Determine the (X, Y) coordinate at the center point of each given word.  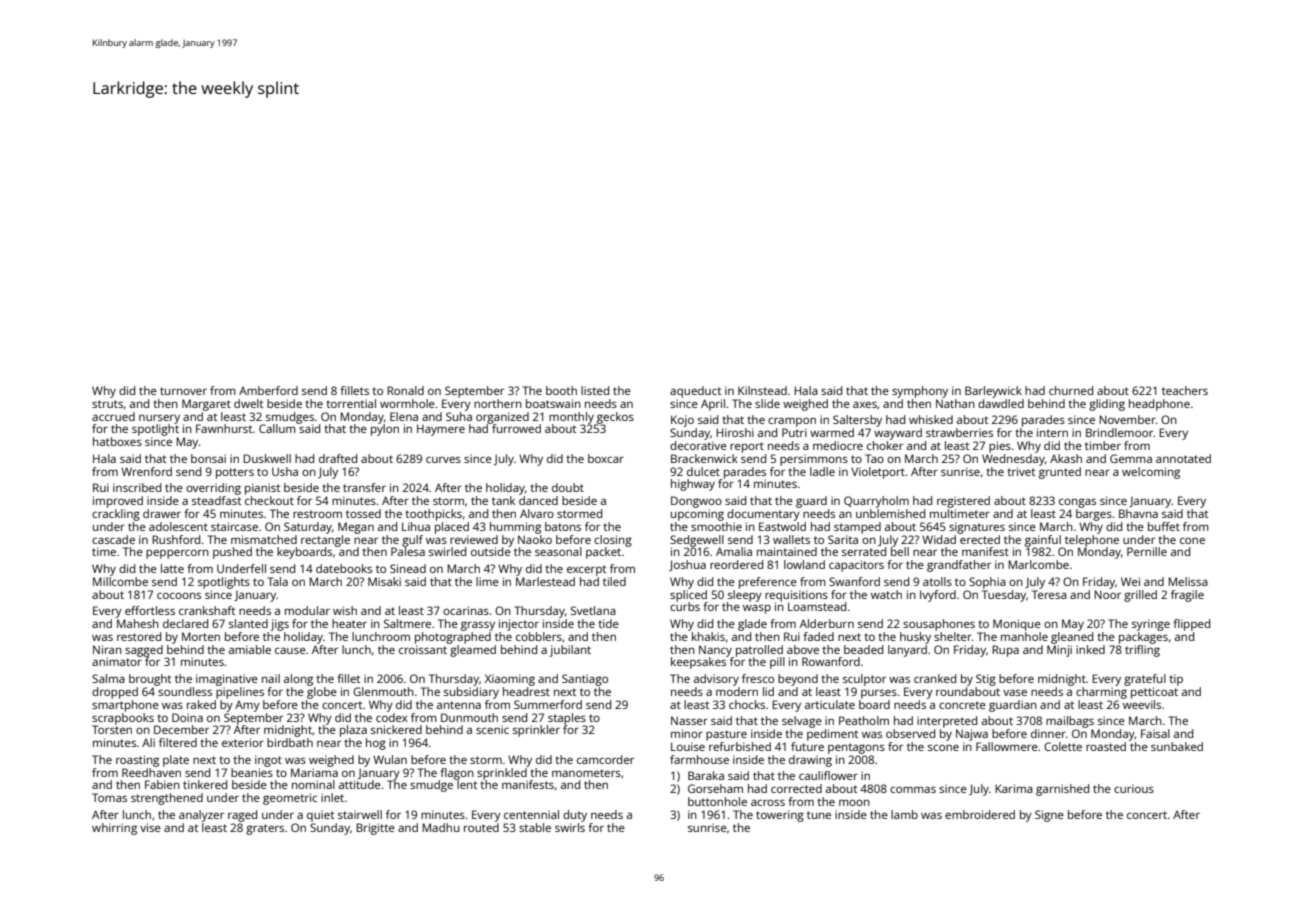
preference (768, 583)
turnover (183, 391)
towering (780, 816)
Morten (201, 636)
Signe (1049, 816)
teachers (1185, 390)
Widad (939, 539)
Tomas (109, 797)
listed (595, 390)
